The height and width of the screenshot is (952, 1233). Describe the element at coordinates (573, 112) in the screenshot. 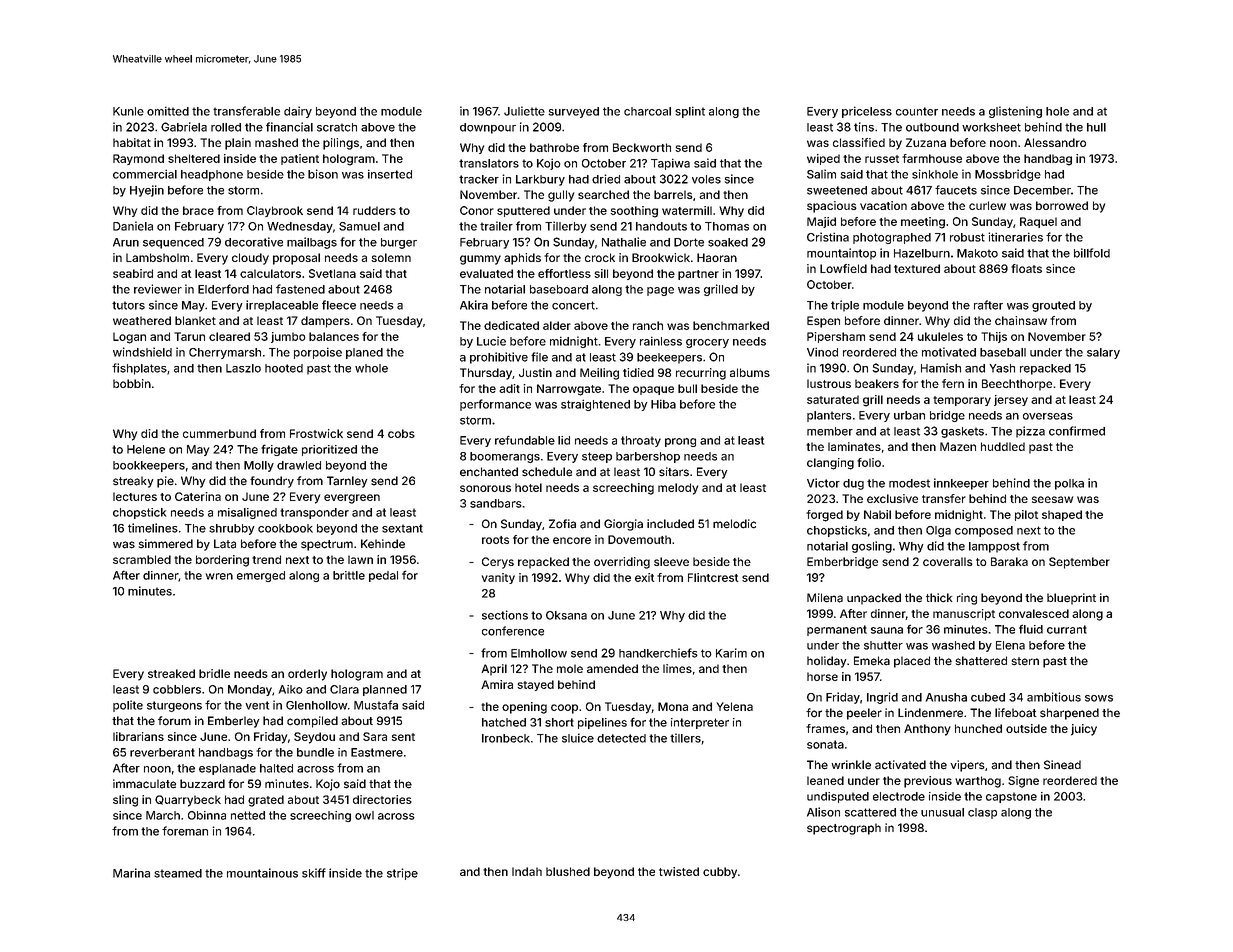

I see `surveyed` at that location.
